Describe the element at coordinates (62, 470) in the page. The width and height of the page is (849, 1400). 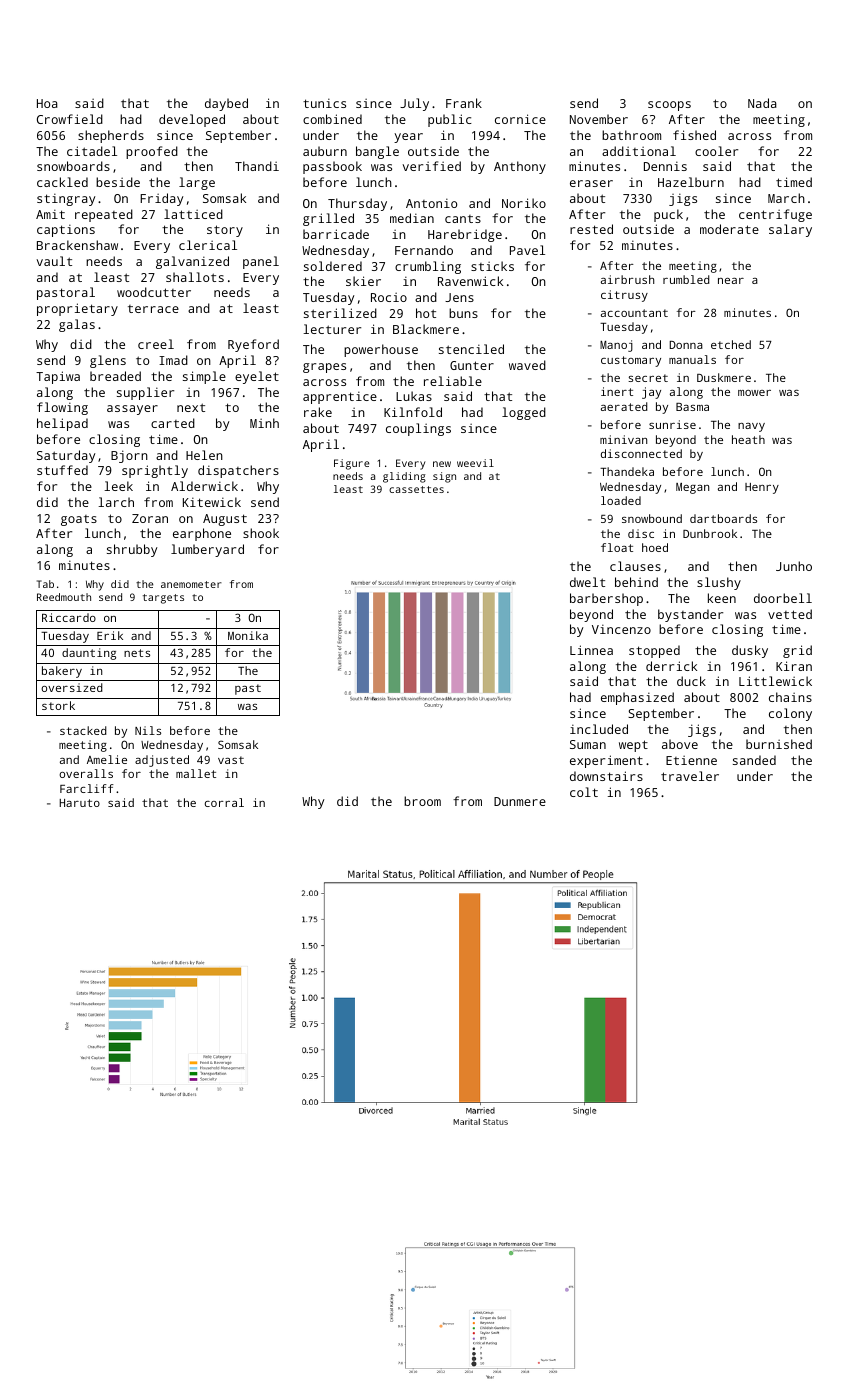
I see `stuffed` at that location.
